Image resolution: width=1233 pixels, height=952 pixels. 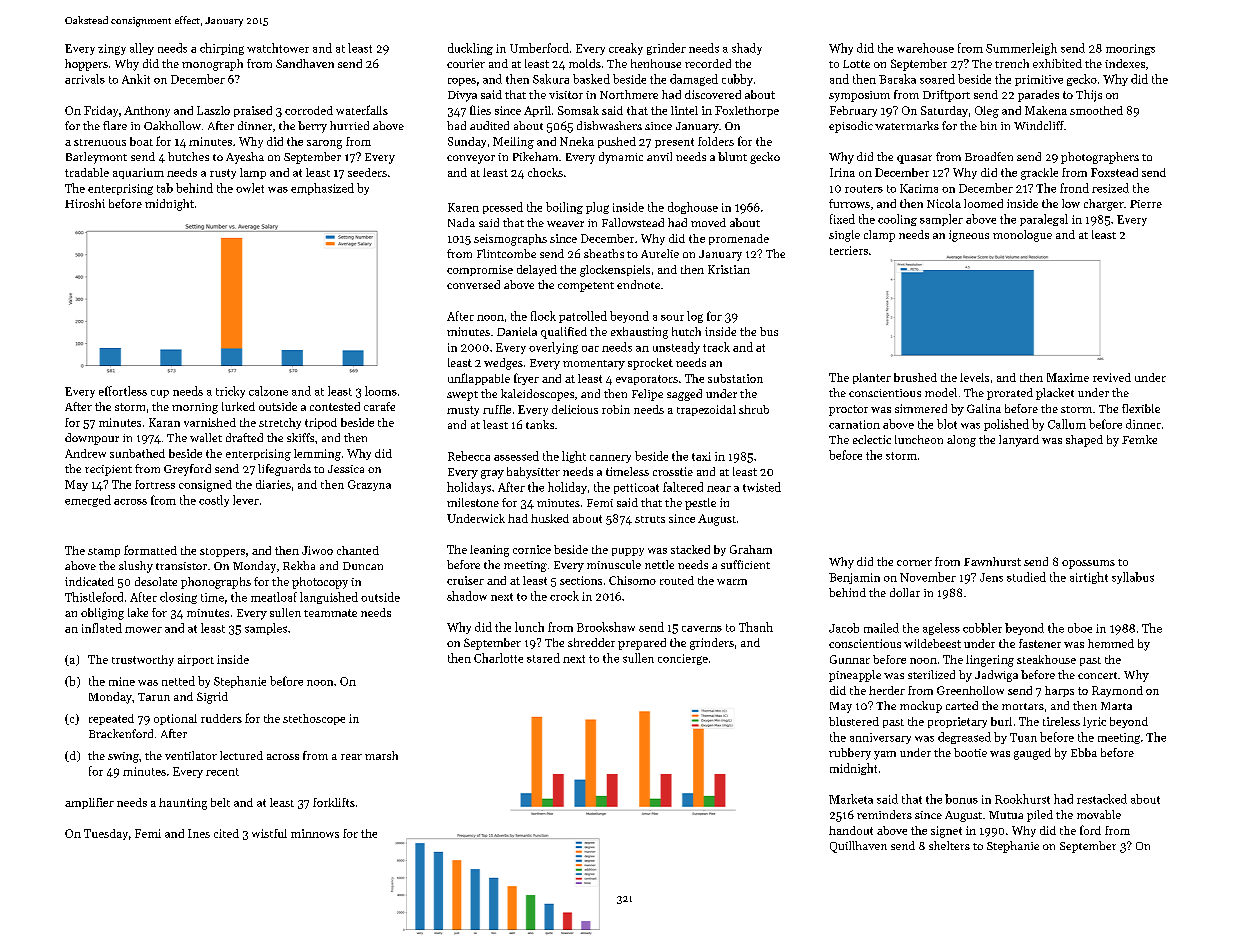 What do you see at coordinates (115, 125) in the image?
I see `flare` at bounding box center [115, 125].
